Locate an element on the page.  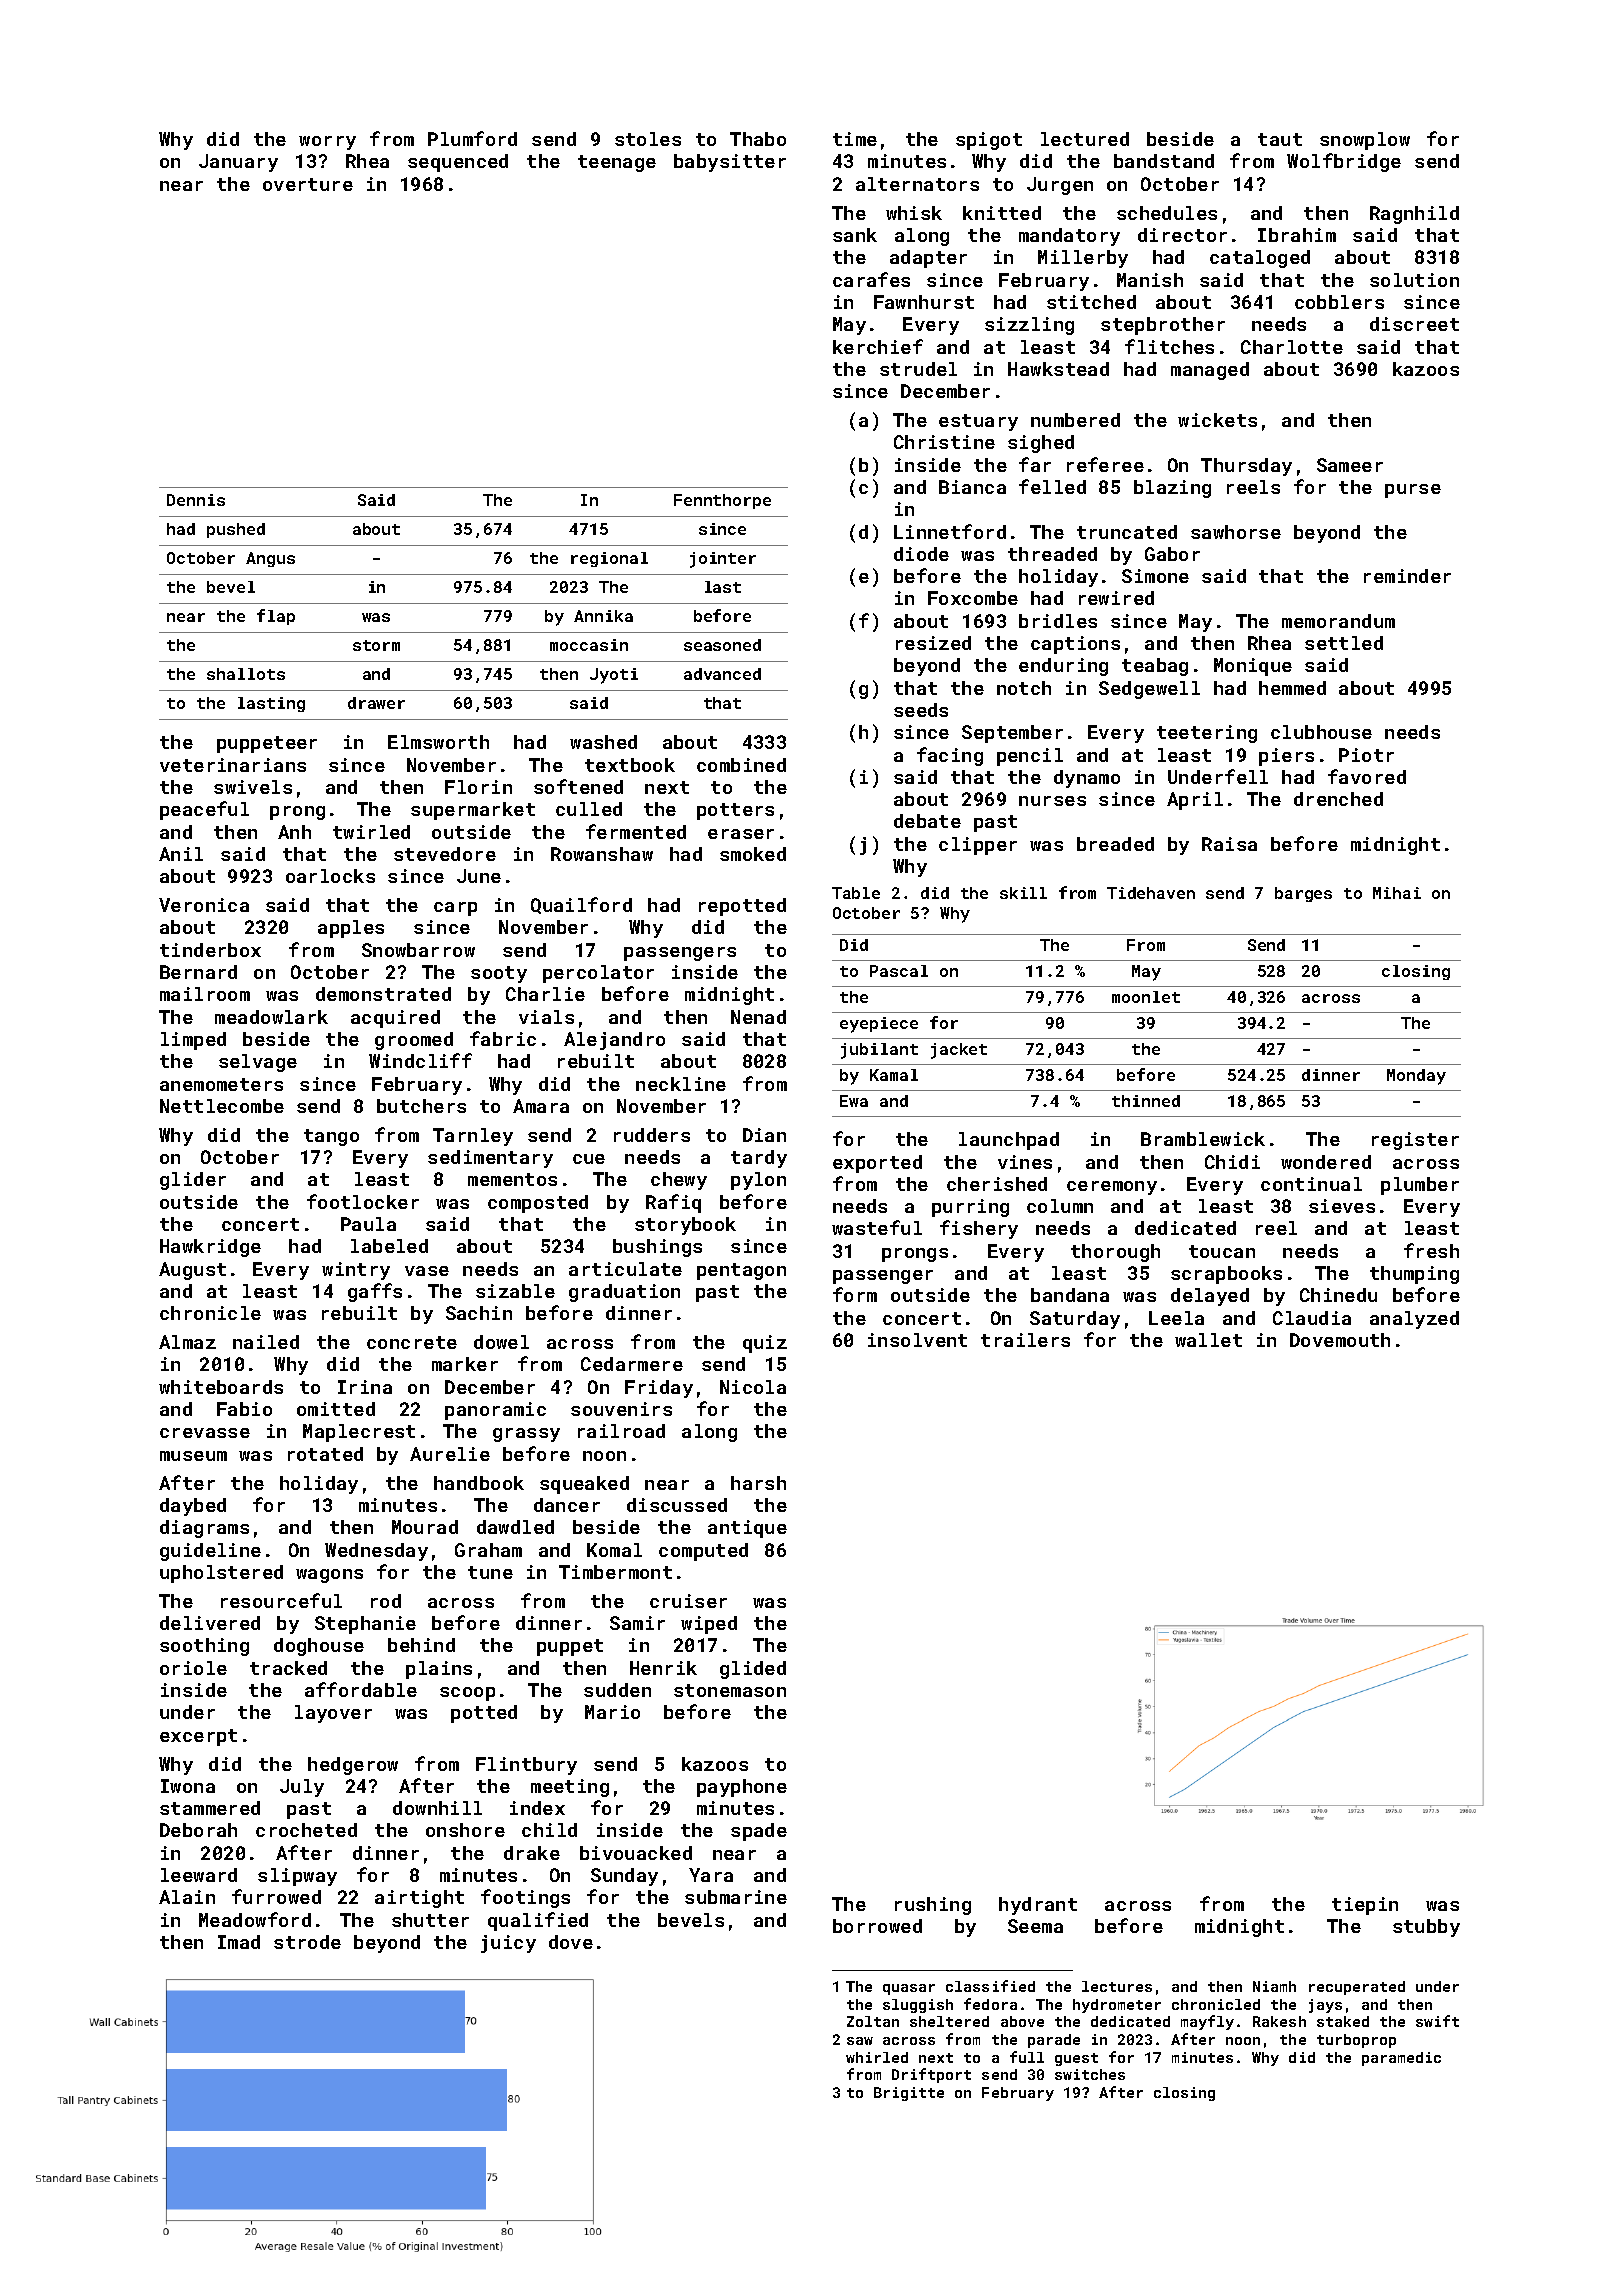
stoles is located at coordinates (648, 139).
